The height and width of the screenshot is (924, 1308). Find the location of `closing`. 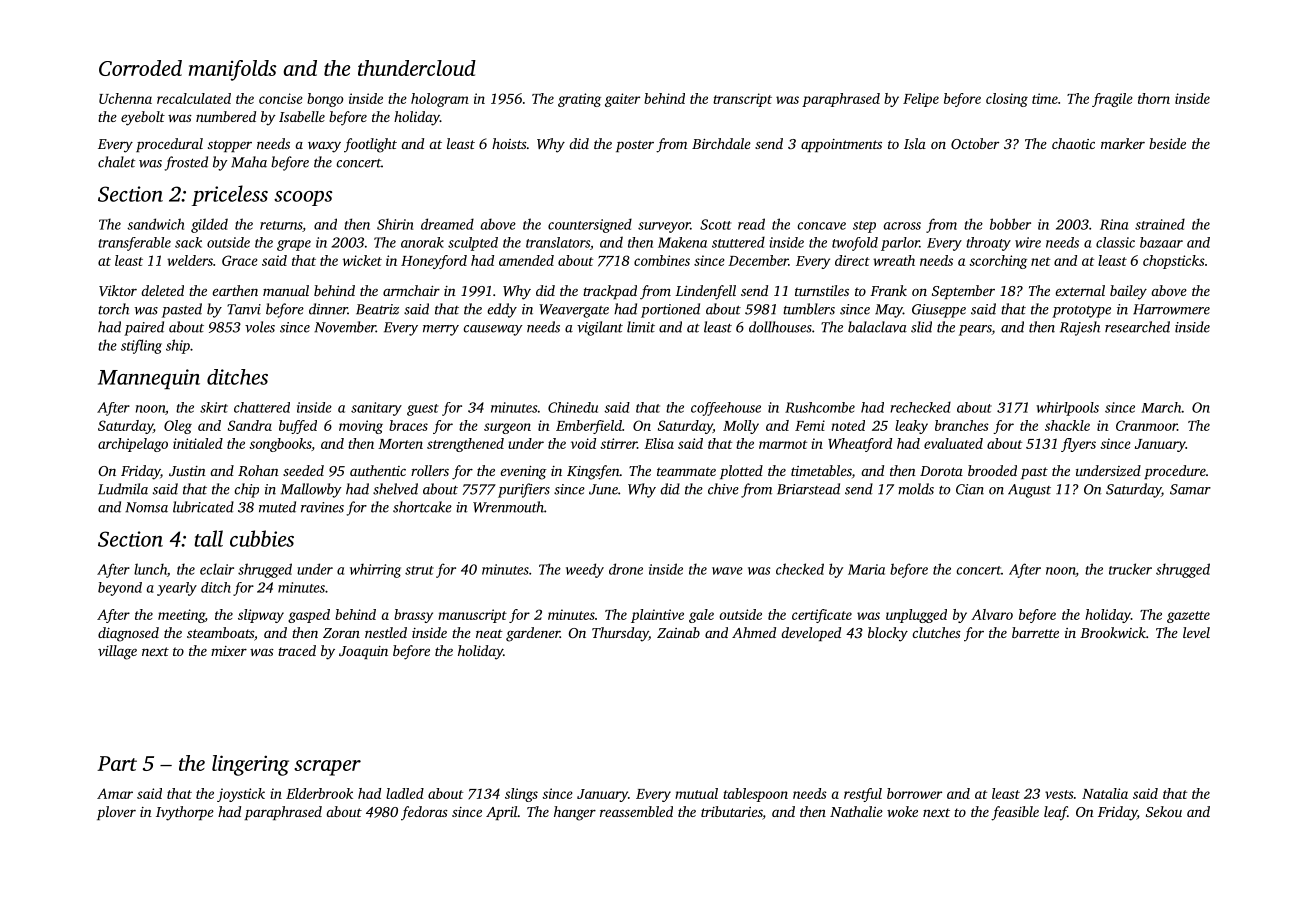

closing is located at coordinates (1007, 100).
